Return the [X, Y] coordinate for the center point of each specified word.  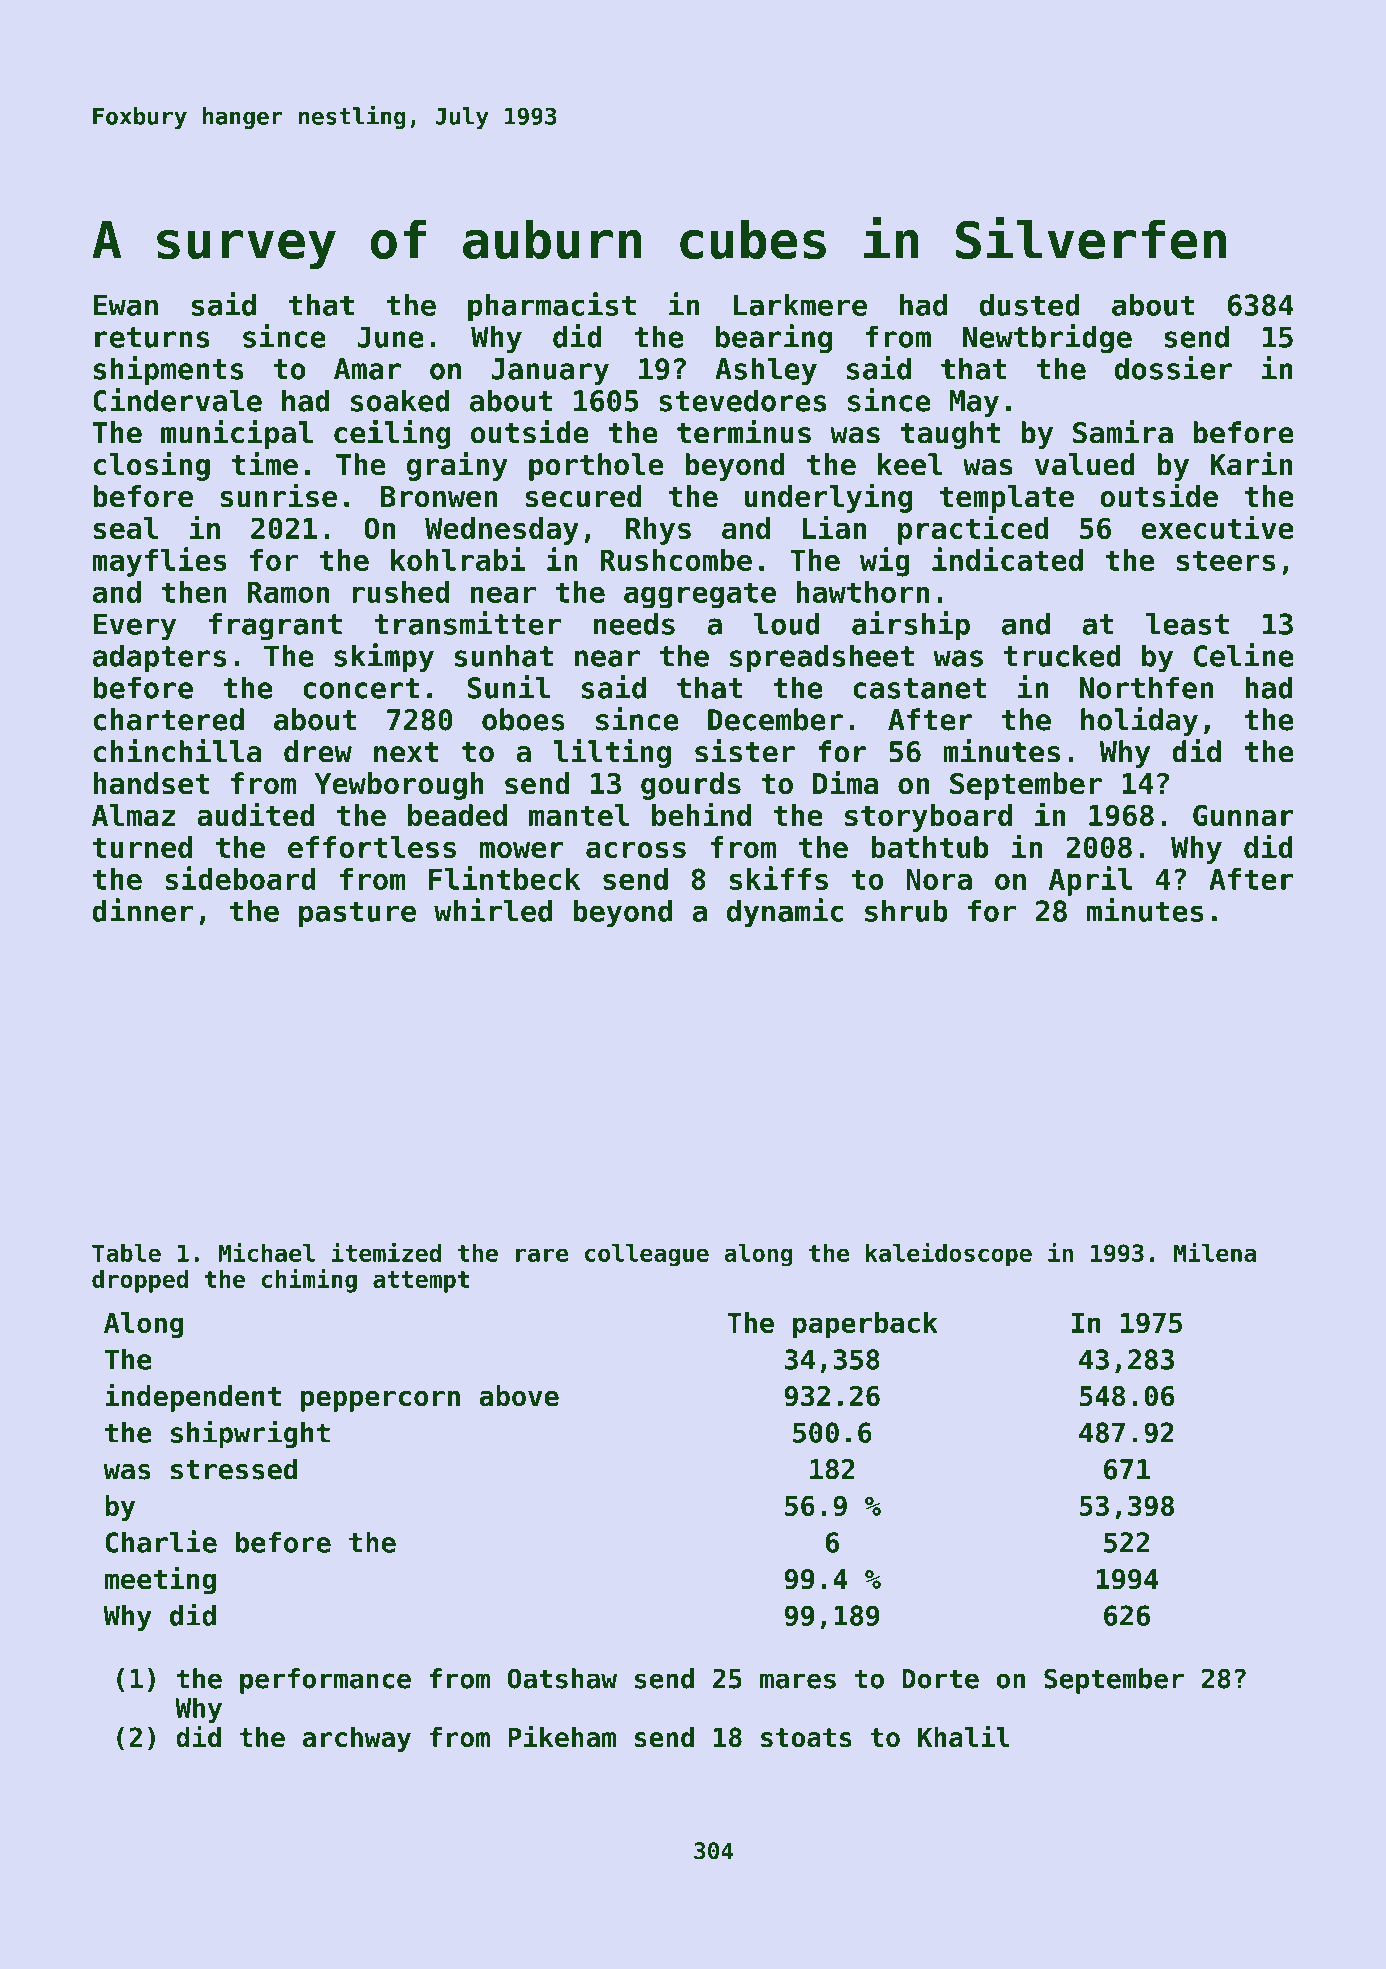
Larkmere [800, 305]
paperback [865, 1325]
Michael [267, 1252]
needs [634, 624]
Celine [1244, 655]
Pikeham [562, 1736]
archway [357, 1740]
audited [255, 814]
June [390, 337]
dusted [1030, 305]
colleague [647, 1255]
